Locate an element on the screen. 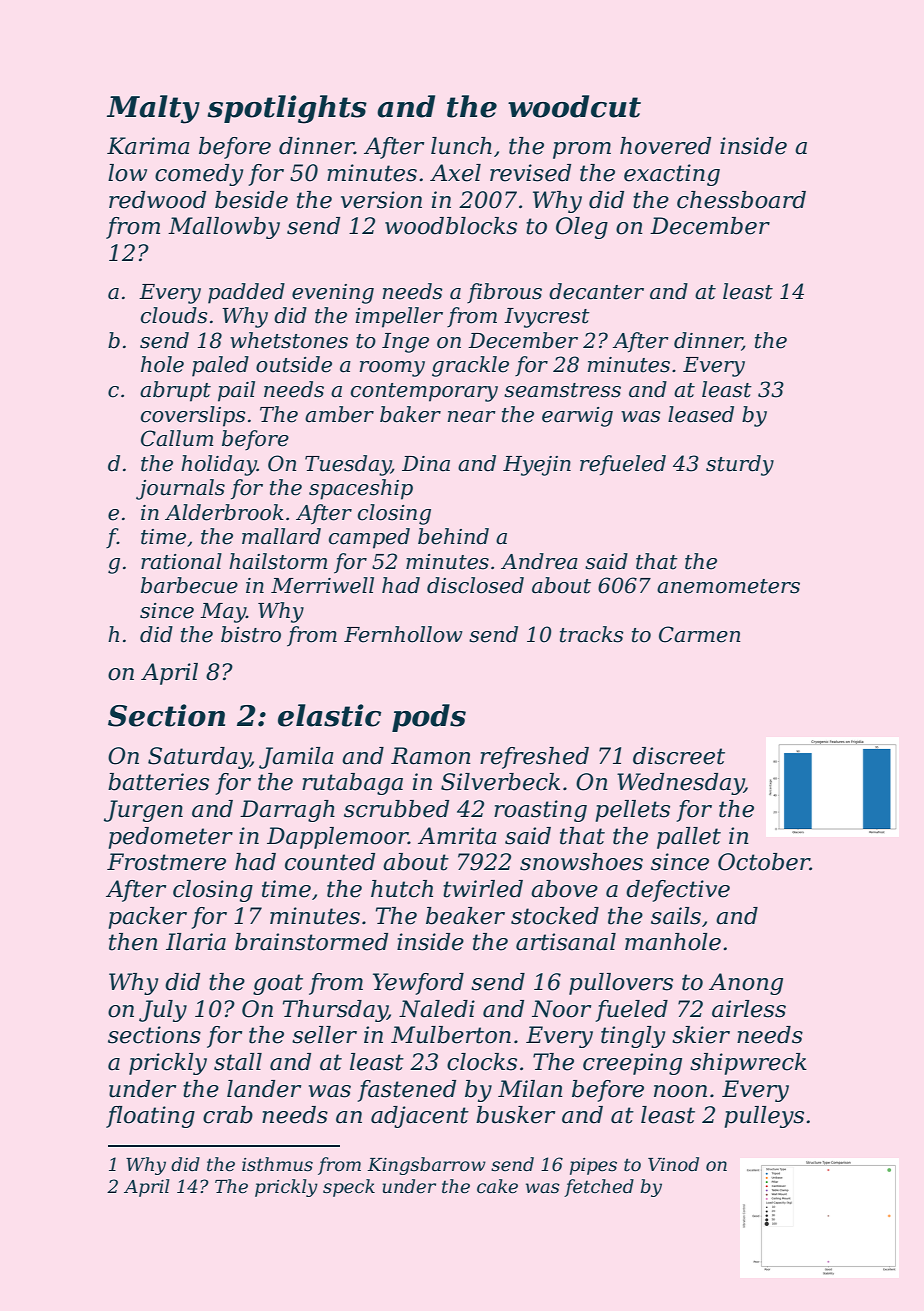  Jamila is located at coordinates (296, 758).
